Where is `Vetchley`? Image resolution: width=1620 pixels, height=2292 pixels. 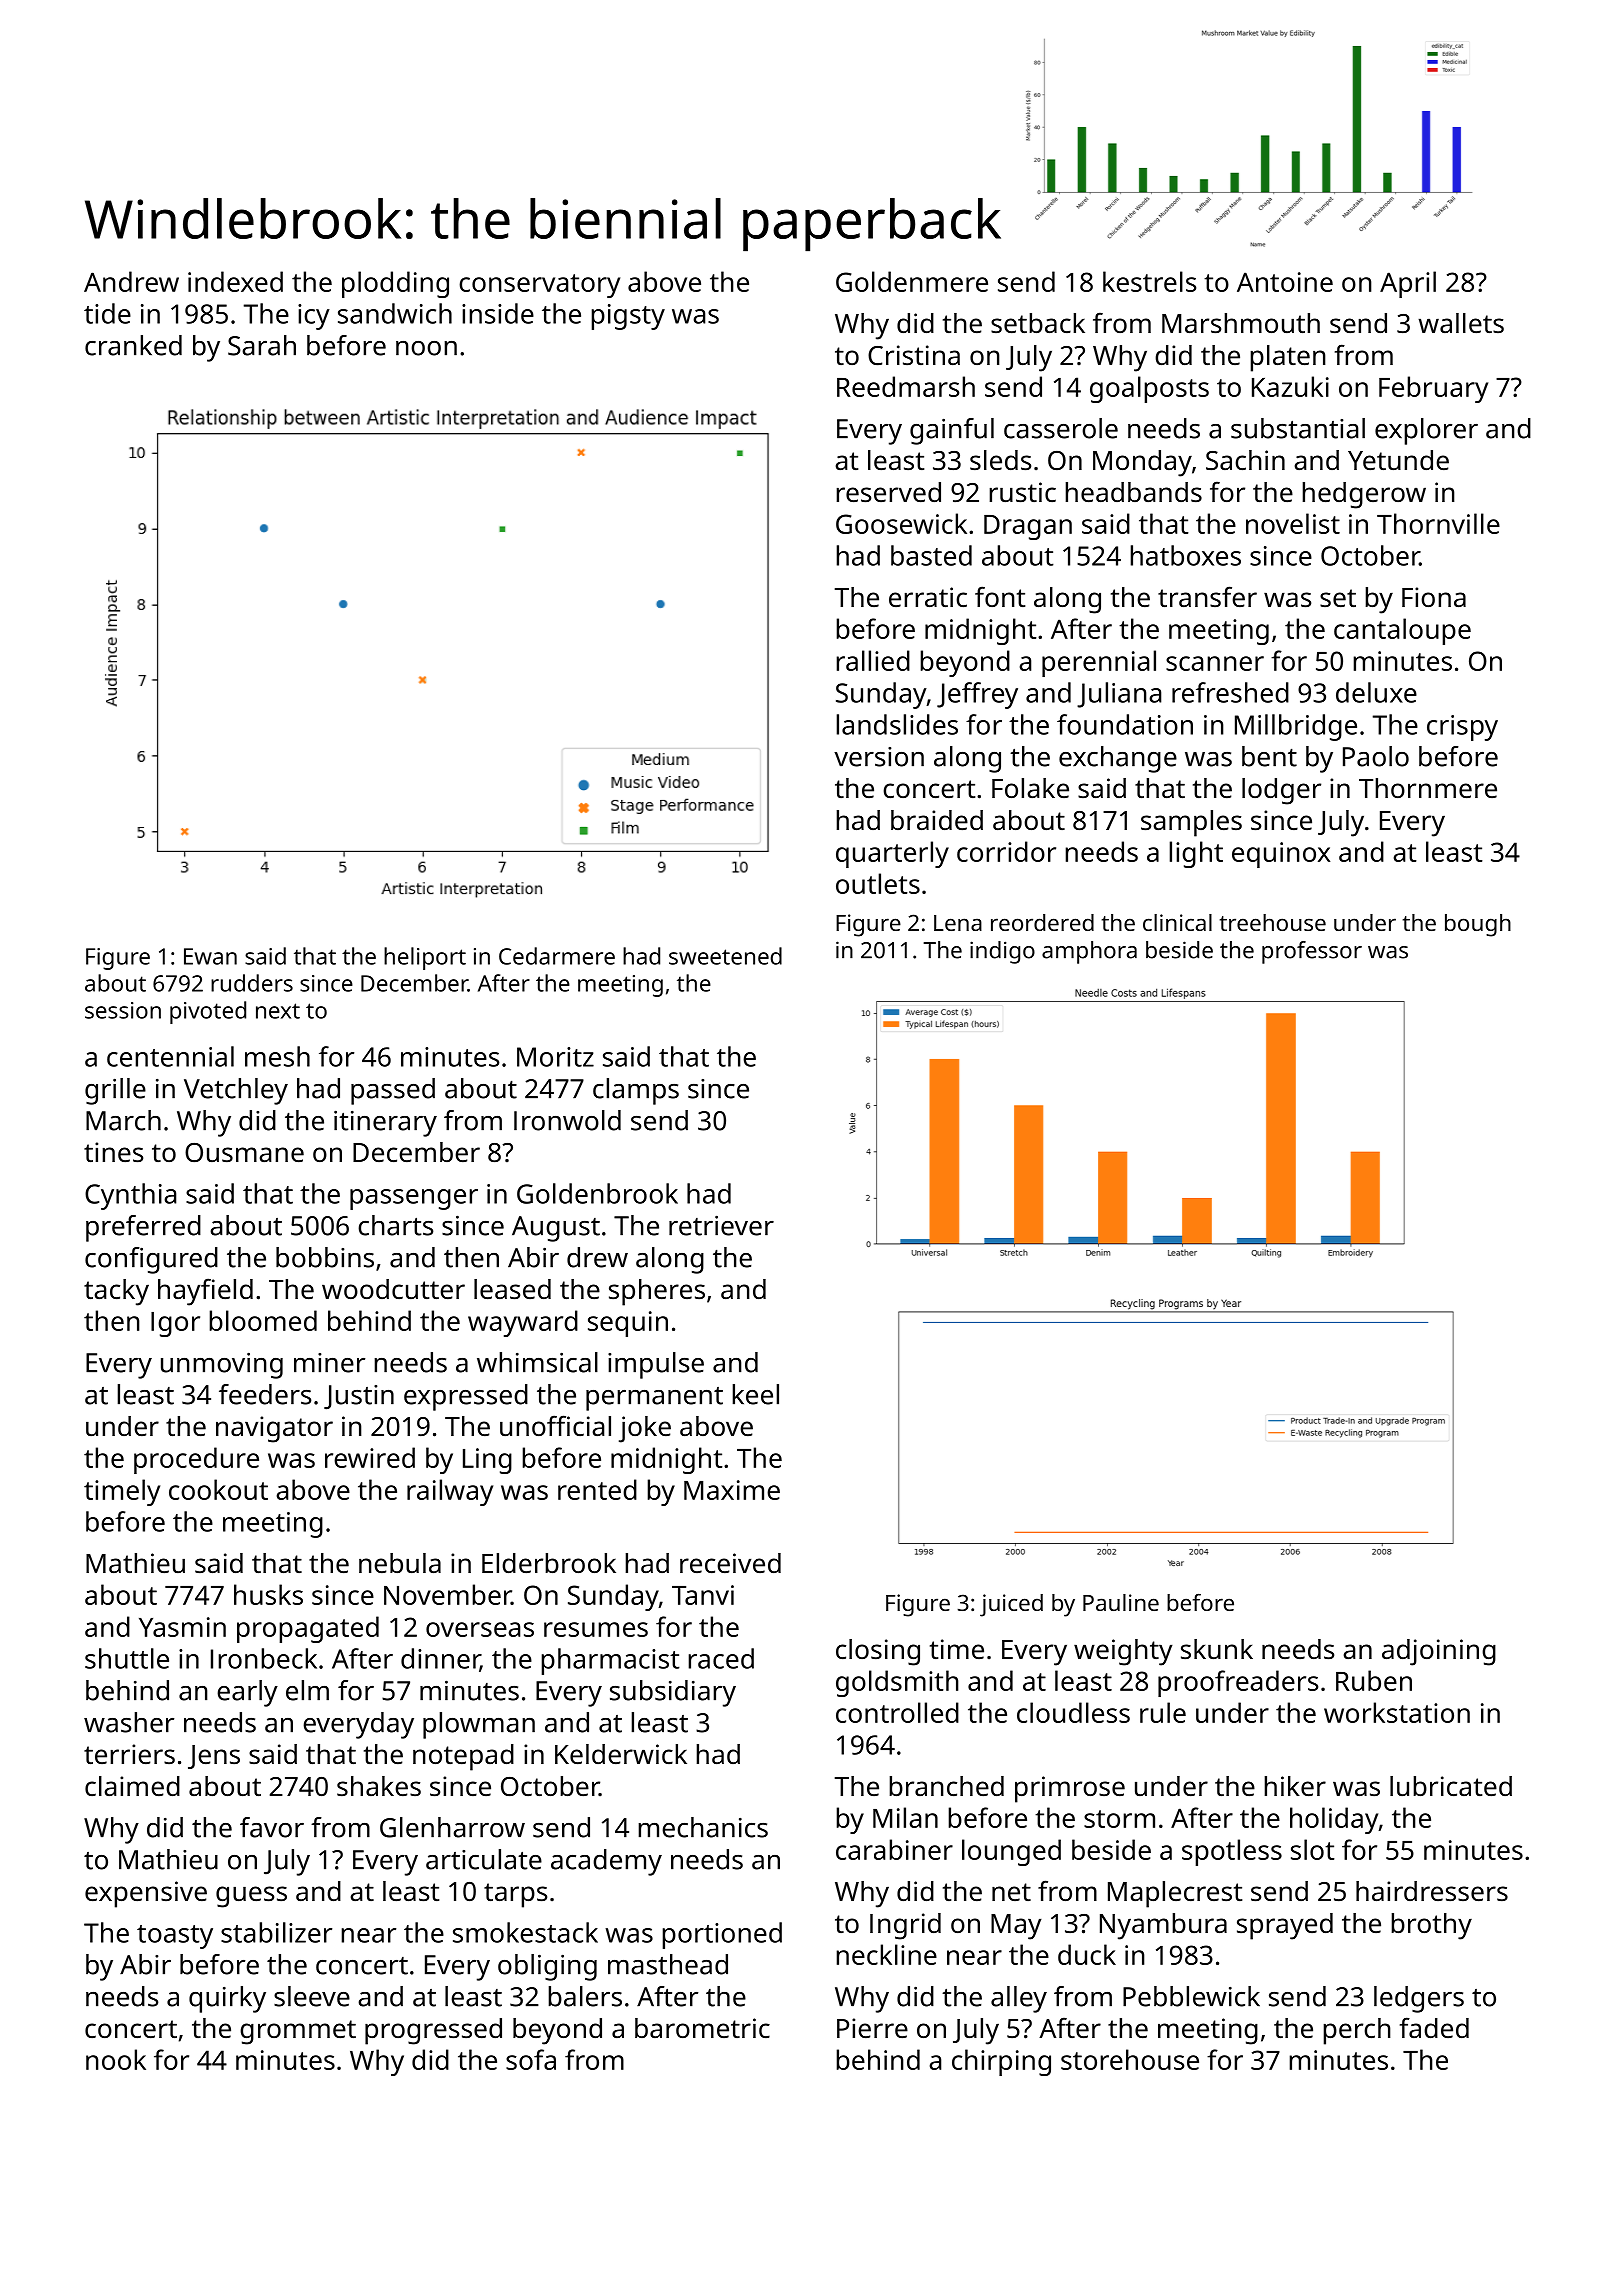
Vetchley is located at coordinates (236, 1091).
